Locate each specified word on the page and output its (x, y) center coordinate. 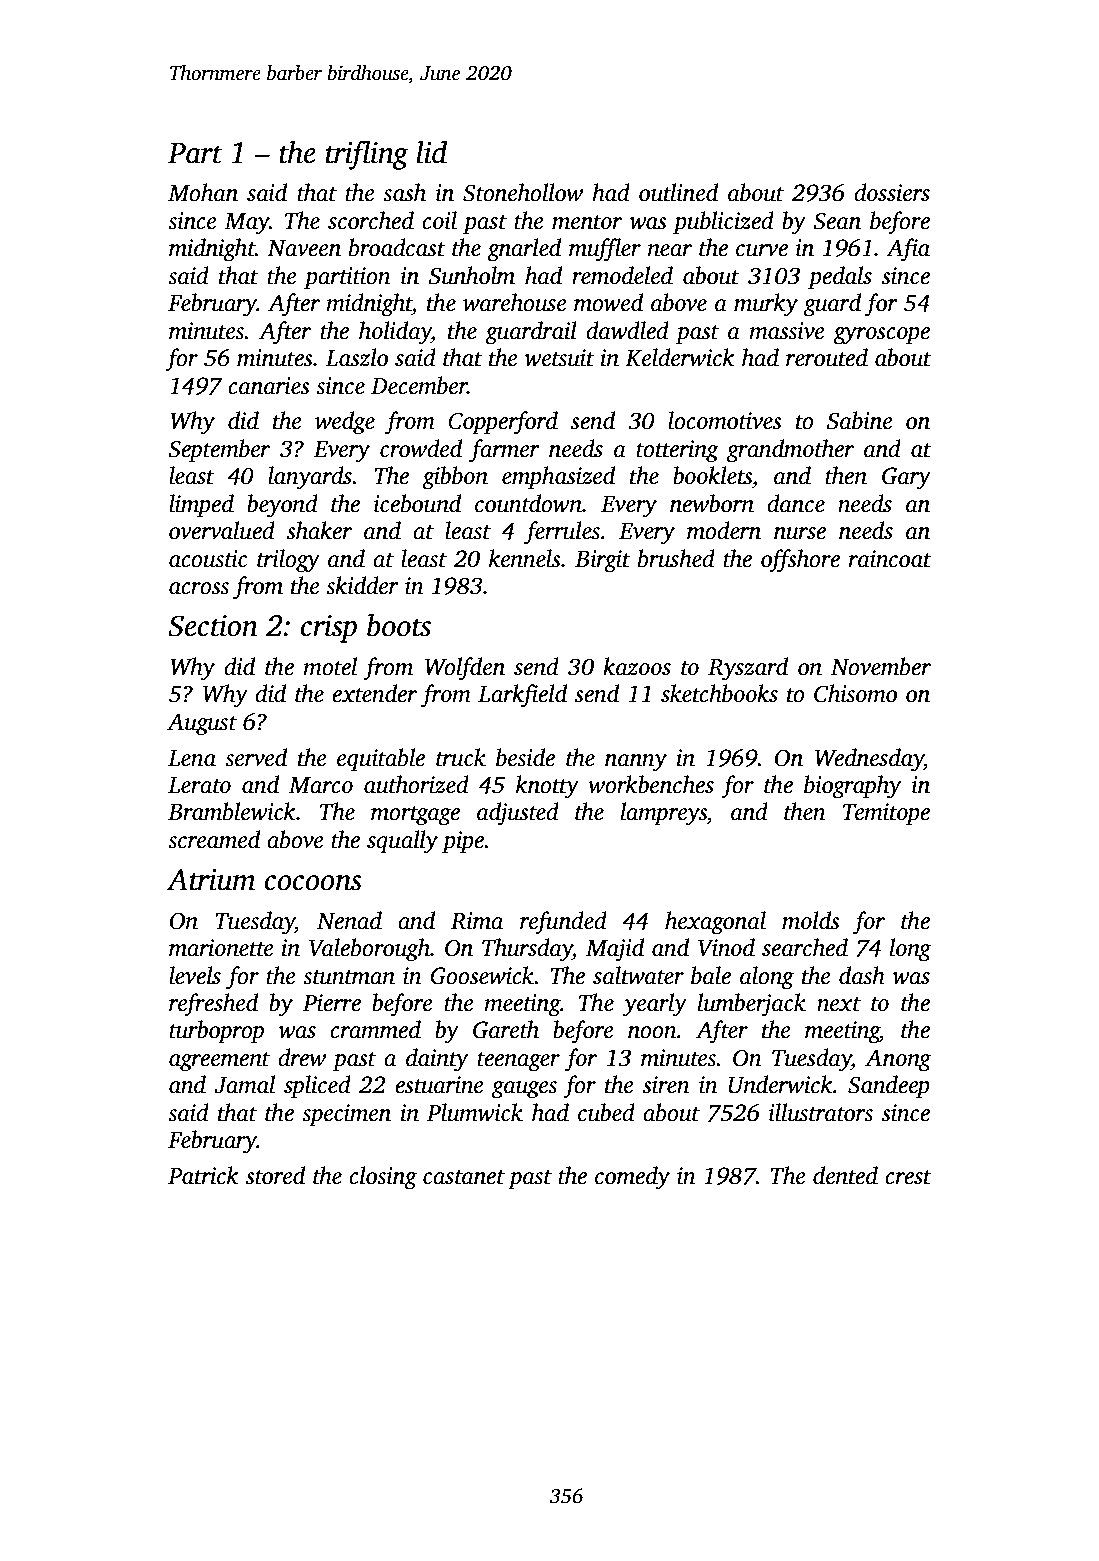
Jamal (244, 1084)
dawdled (627, 330)
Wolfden (465, 669)
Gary (906, 478)
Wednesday (869, 760)
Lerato (199, 785)
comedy (632, 1178)
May (247, 224)
